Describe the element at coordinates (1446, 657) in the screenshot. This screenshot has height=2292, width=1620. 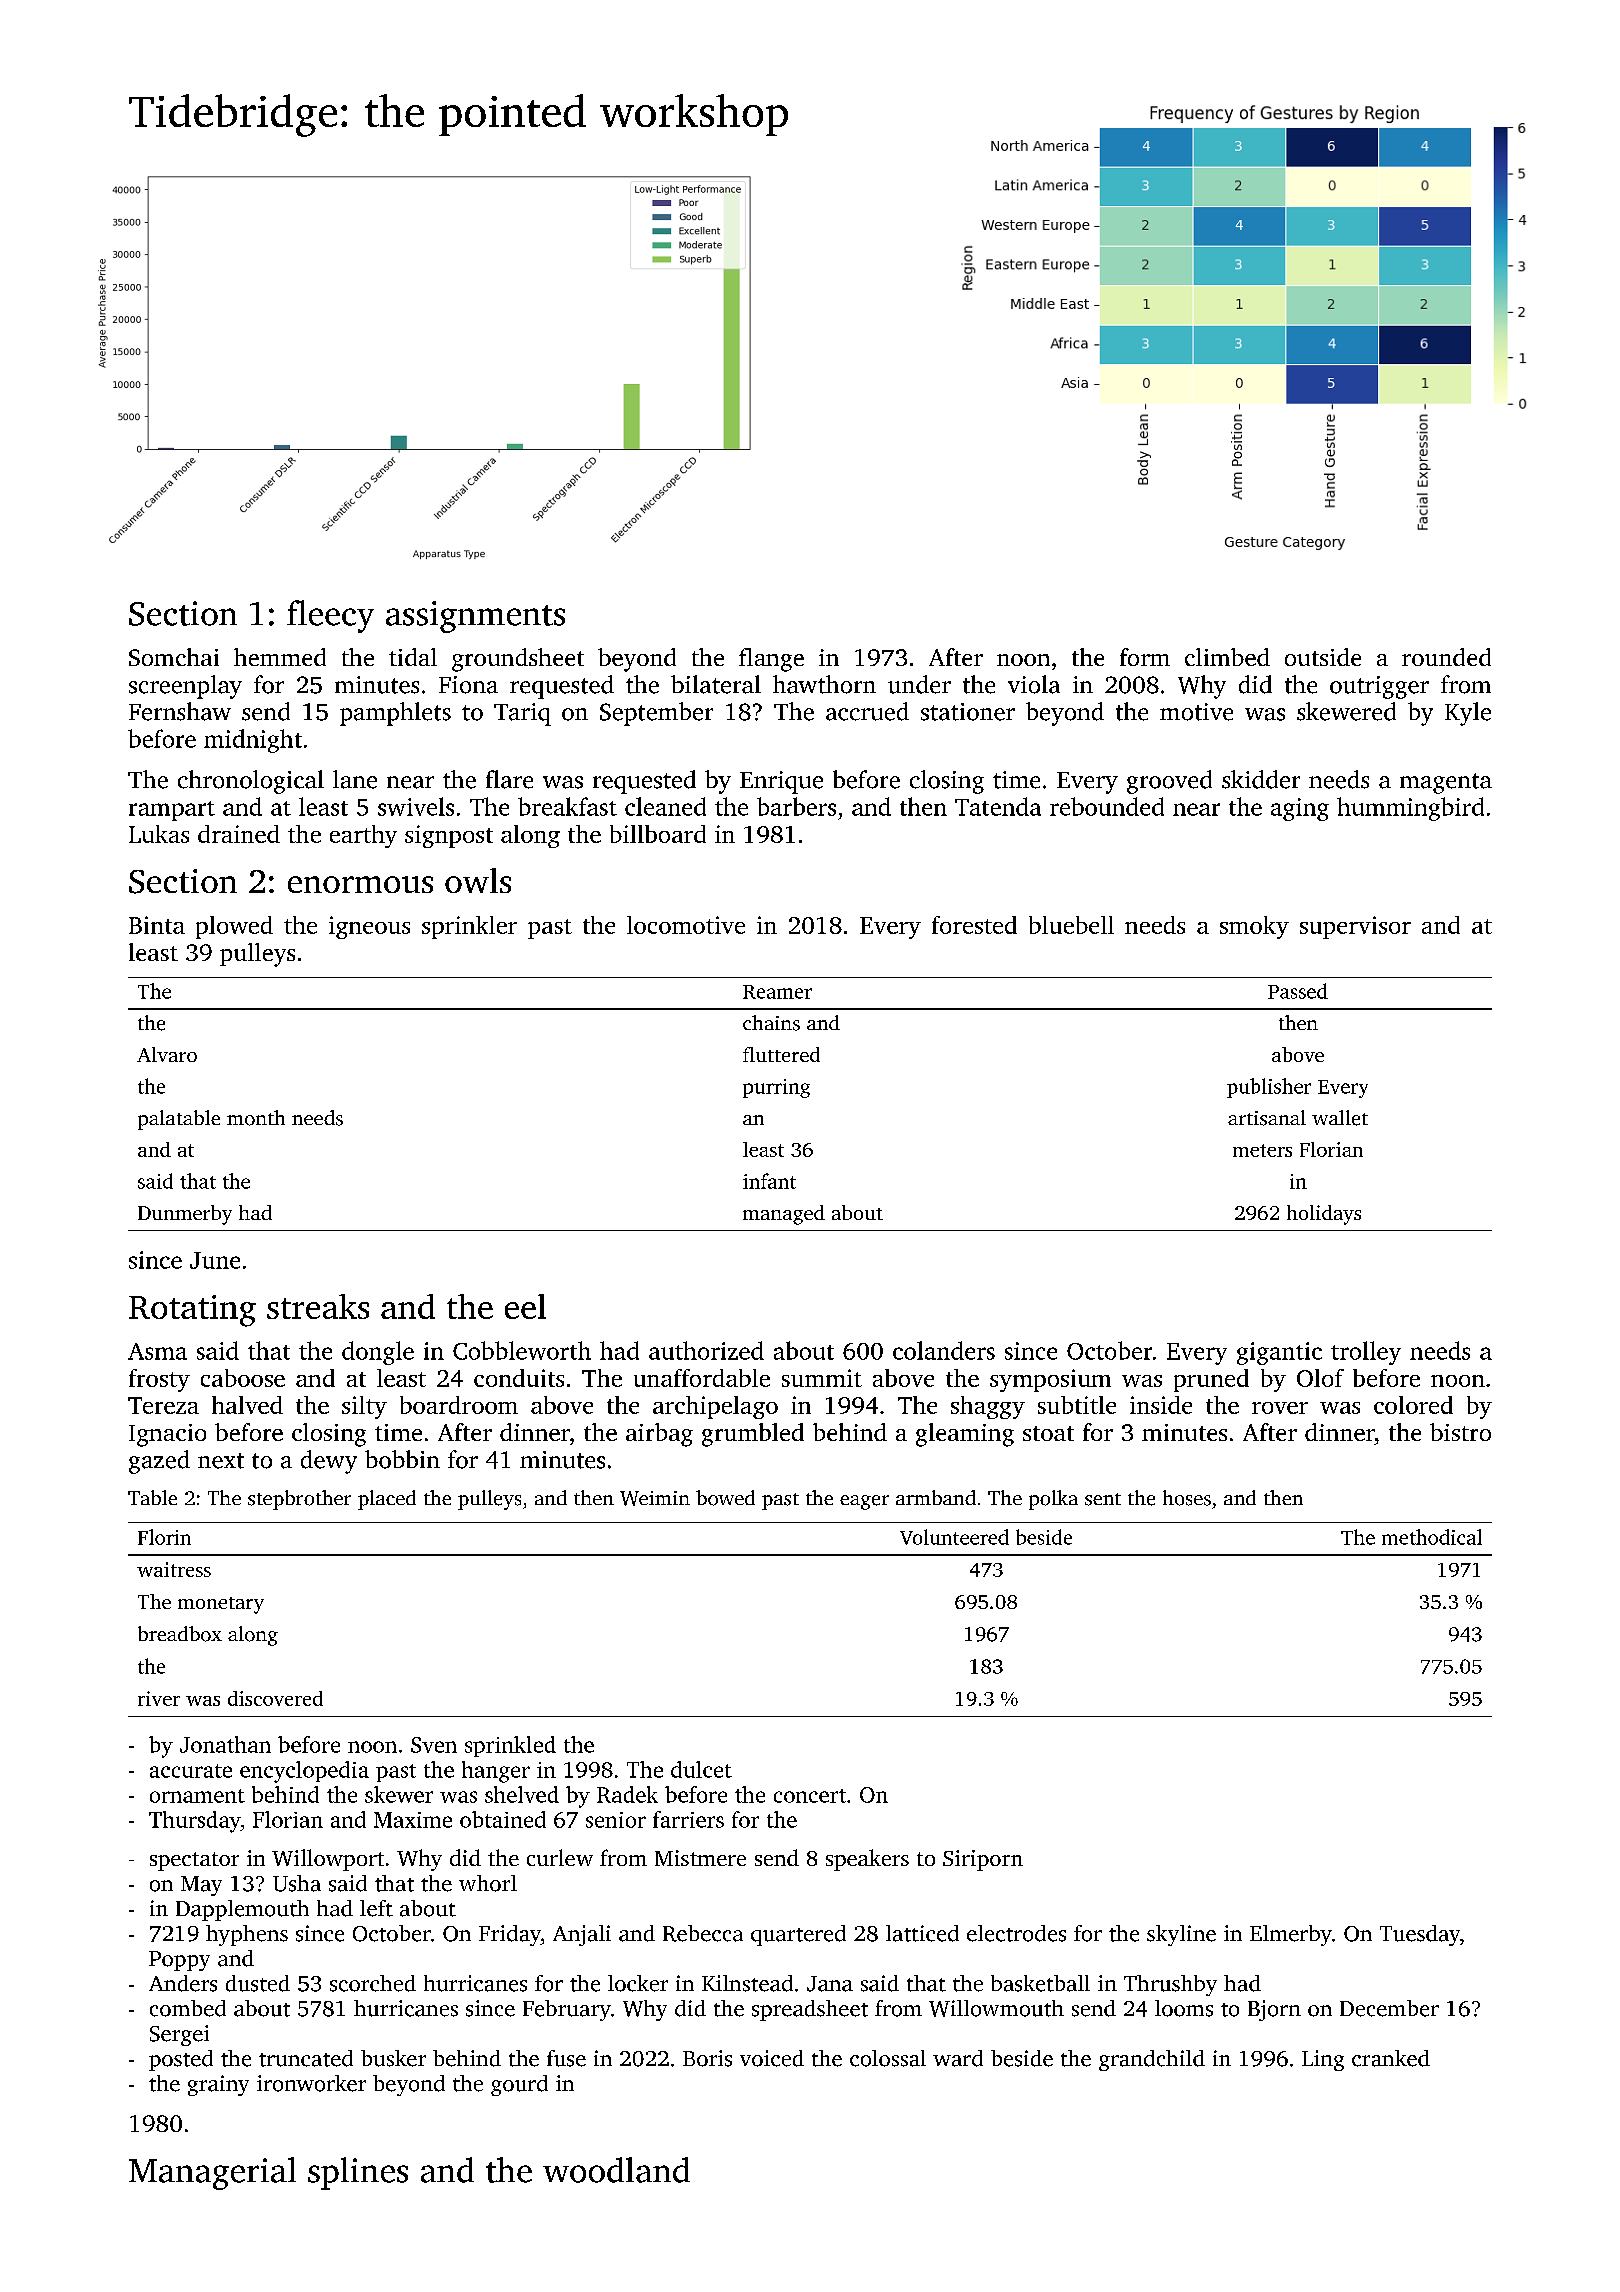
I see `rounded` at that location.
